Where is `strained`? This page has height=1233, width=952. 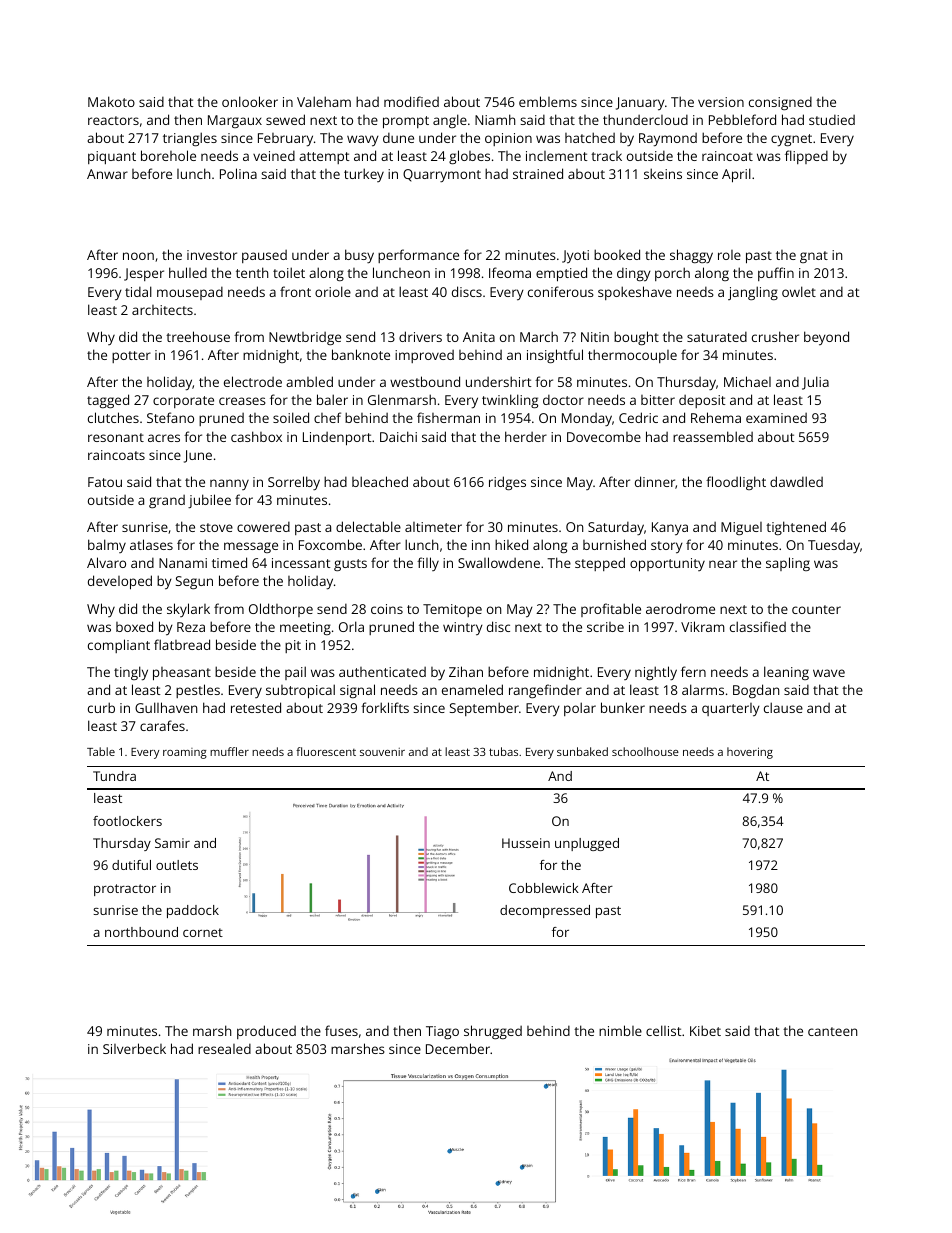
strained is located at coordinates (538, 173).
